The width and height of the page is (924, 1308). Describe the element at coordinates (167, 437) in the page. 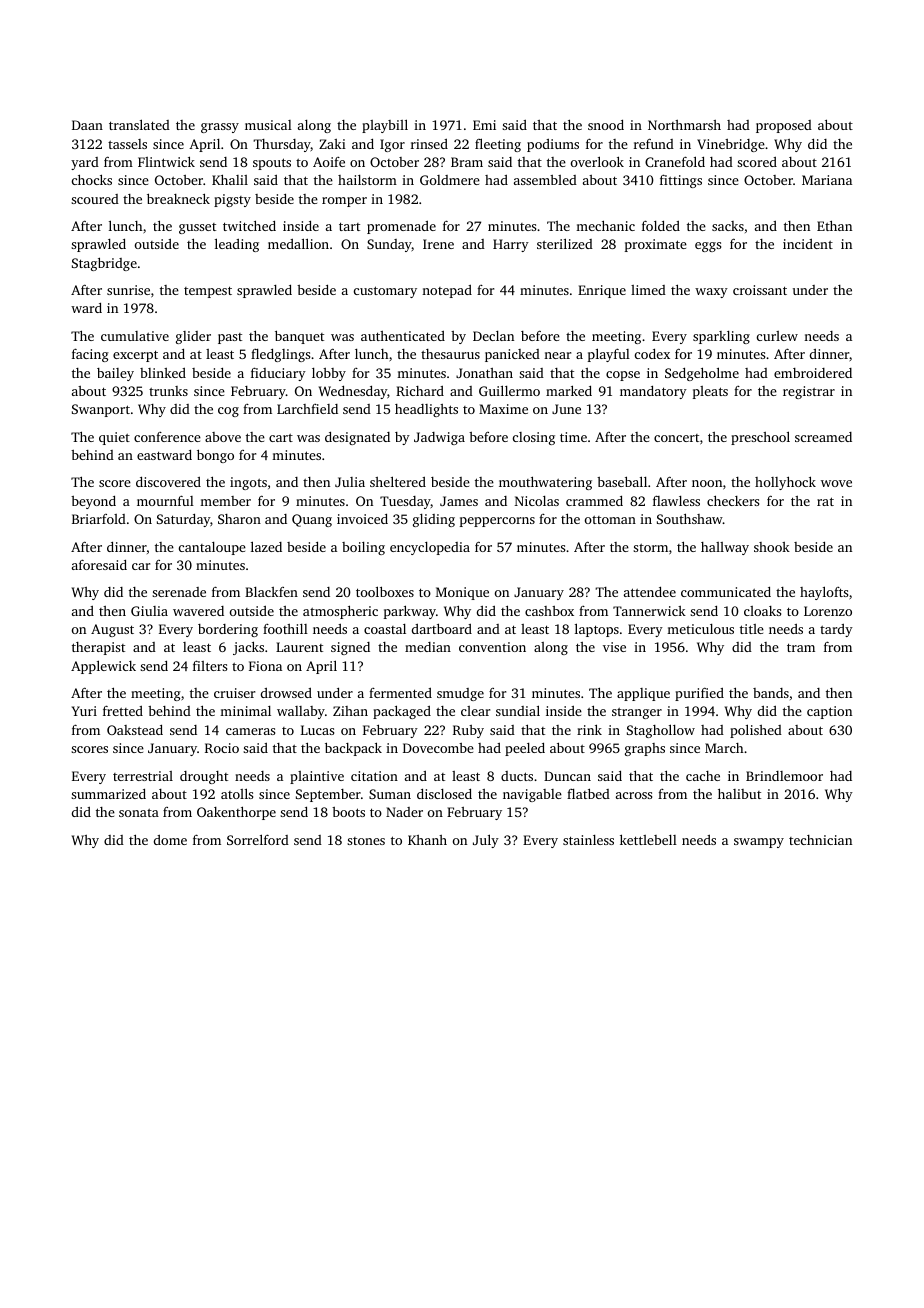

I see `conference` at that location.
